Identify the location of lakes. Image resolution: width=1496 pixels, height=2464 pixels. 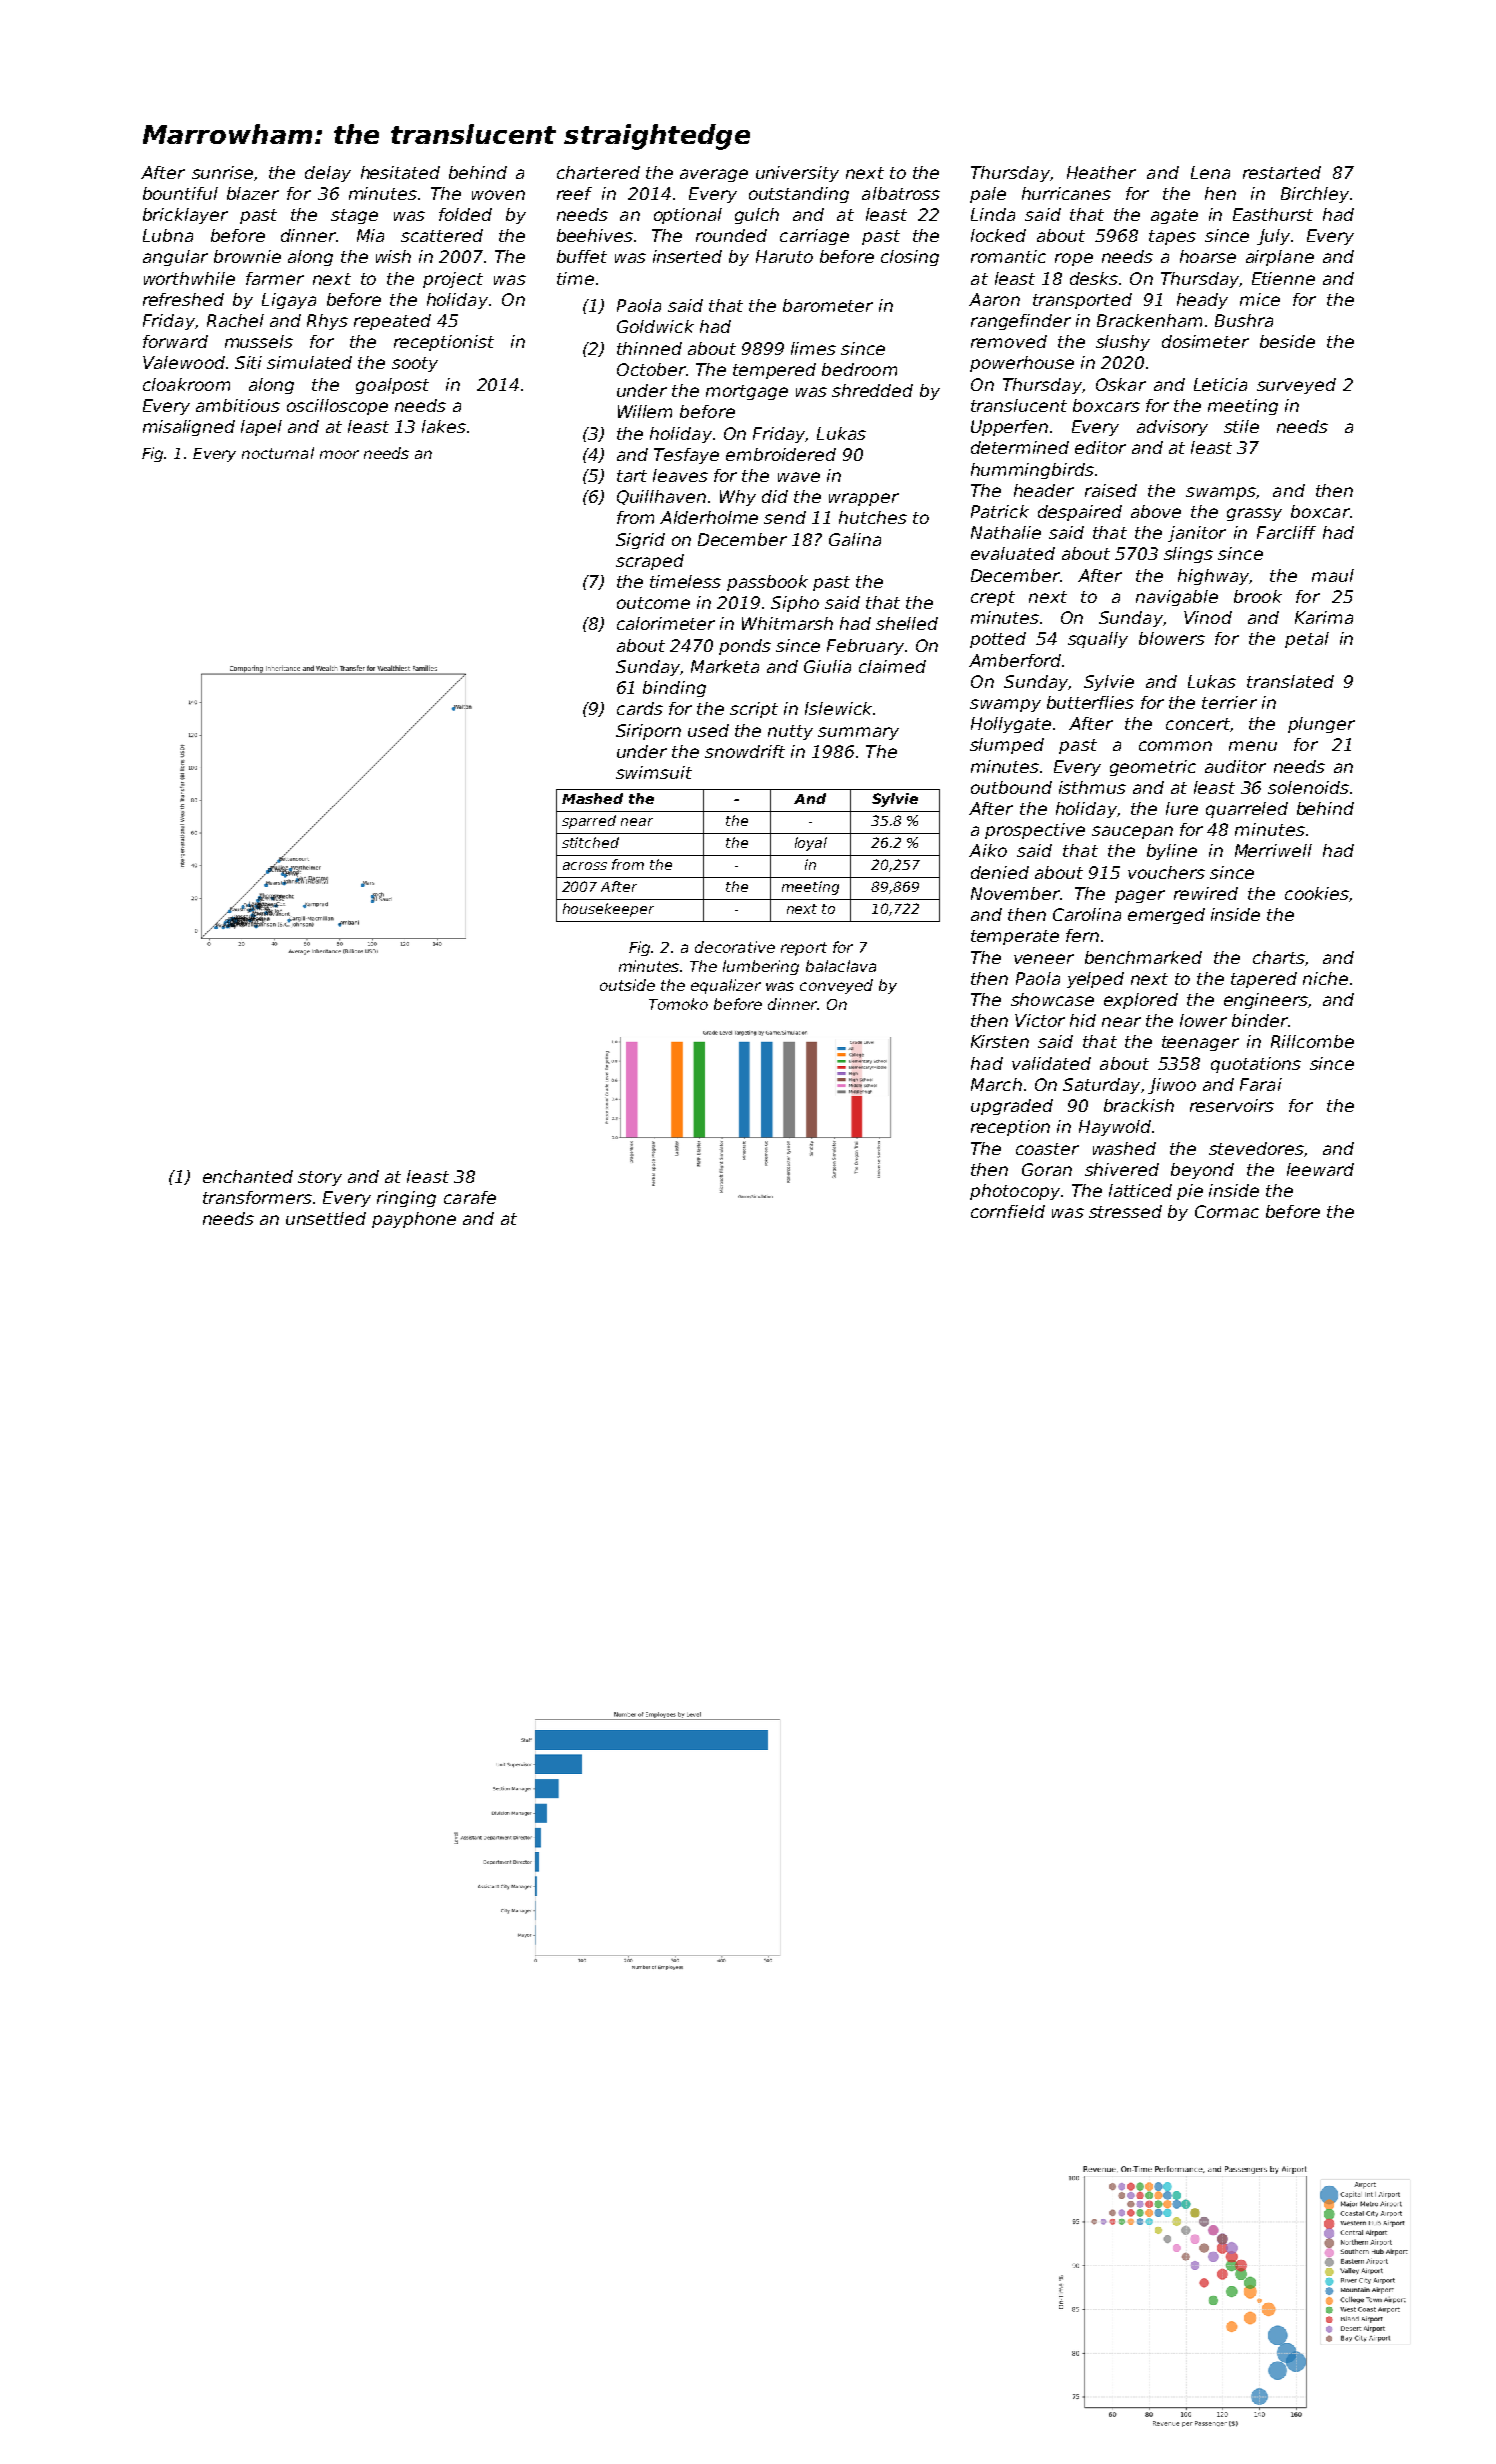
(444, 426).
